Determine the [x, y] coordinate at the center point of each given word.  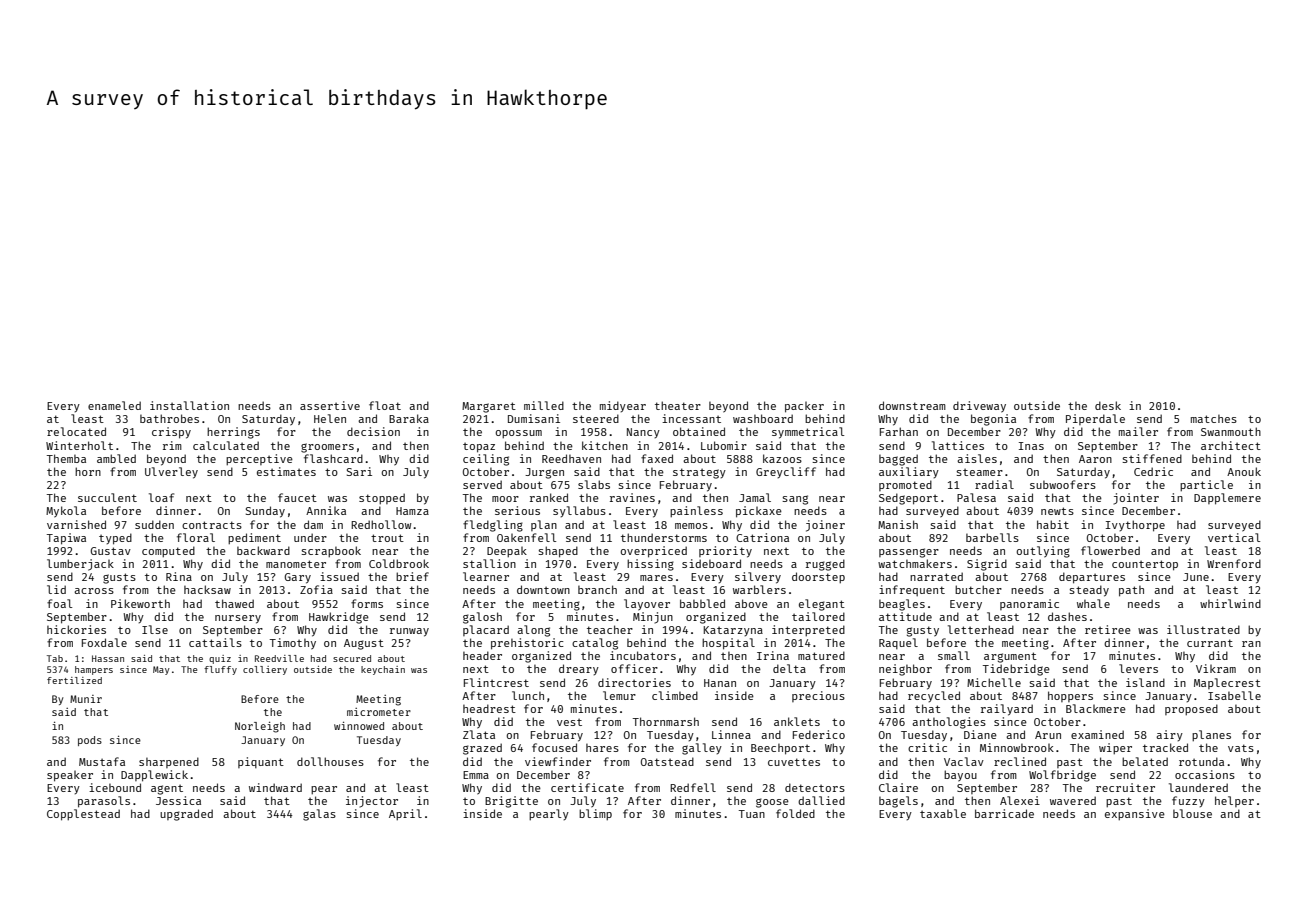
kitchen [605, 445]
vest [569, 722]
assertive [330, 405]
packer [804, 407]
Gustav [111, 551]
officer [634, 668]
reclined [1020, 761]
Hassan [108, 658]
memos [691, 526]
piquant [261, 762]
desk [1108, 405]
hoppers [1070, 696]
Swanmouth [1231, 431]
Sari [359, 471]
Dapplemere [1227, 499]
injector [372, 802]
